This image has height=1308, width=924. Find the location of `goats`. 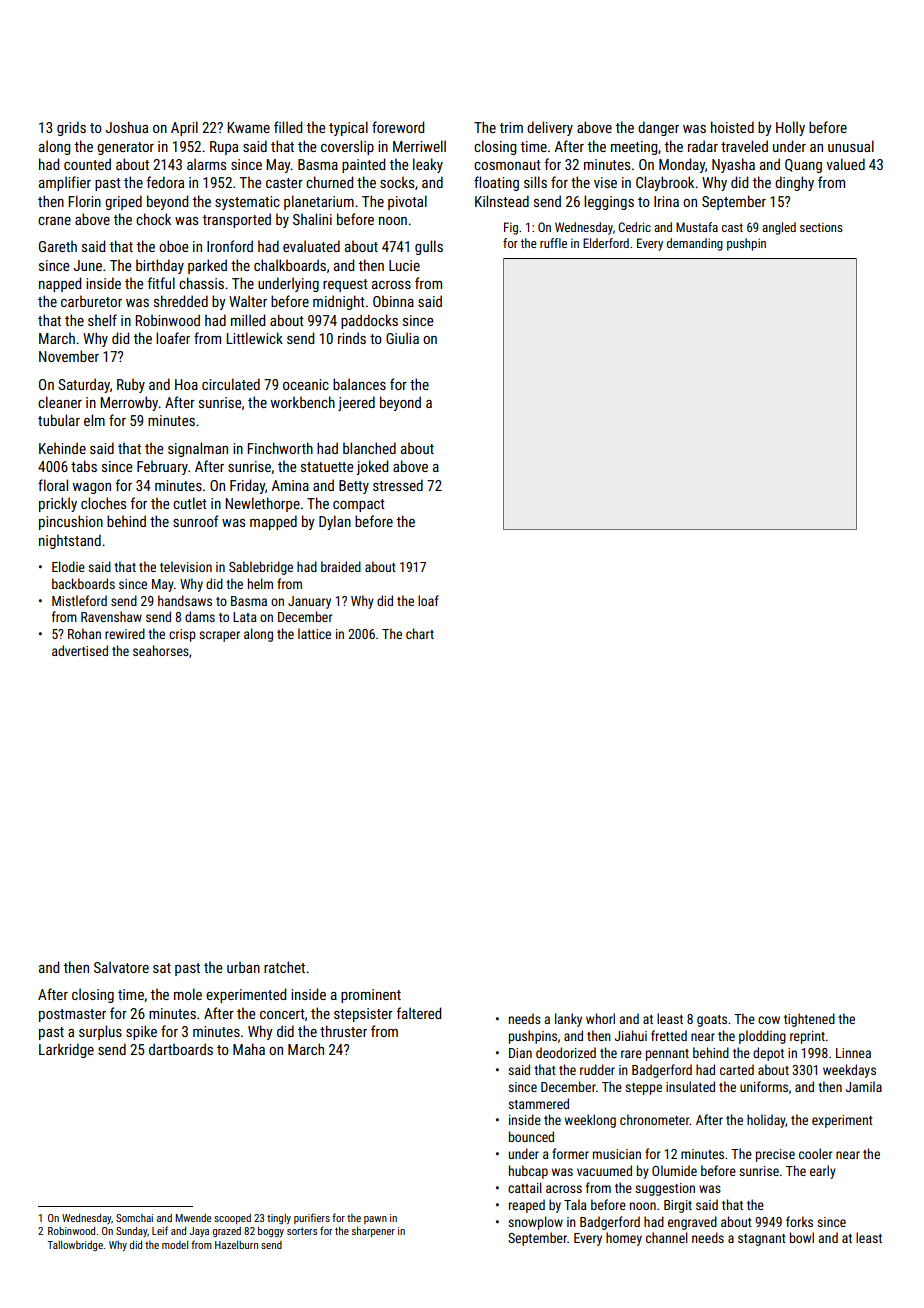

goats is located at coordinates (712, 1021).
